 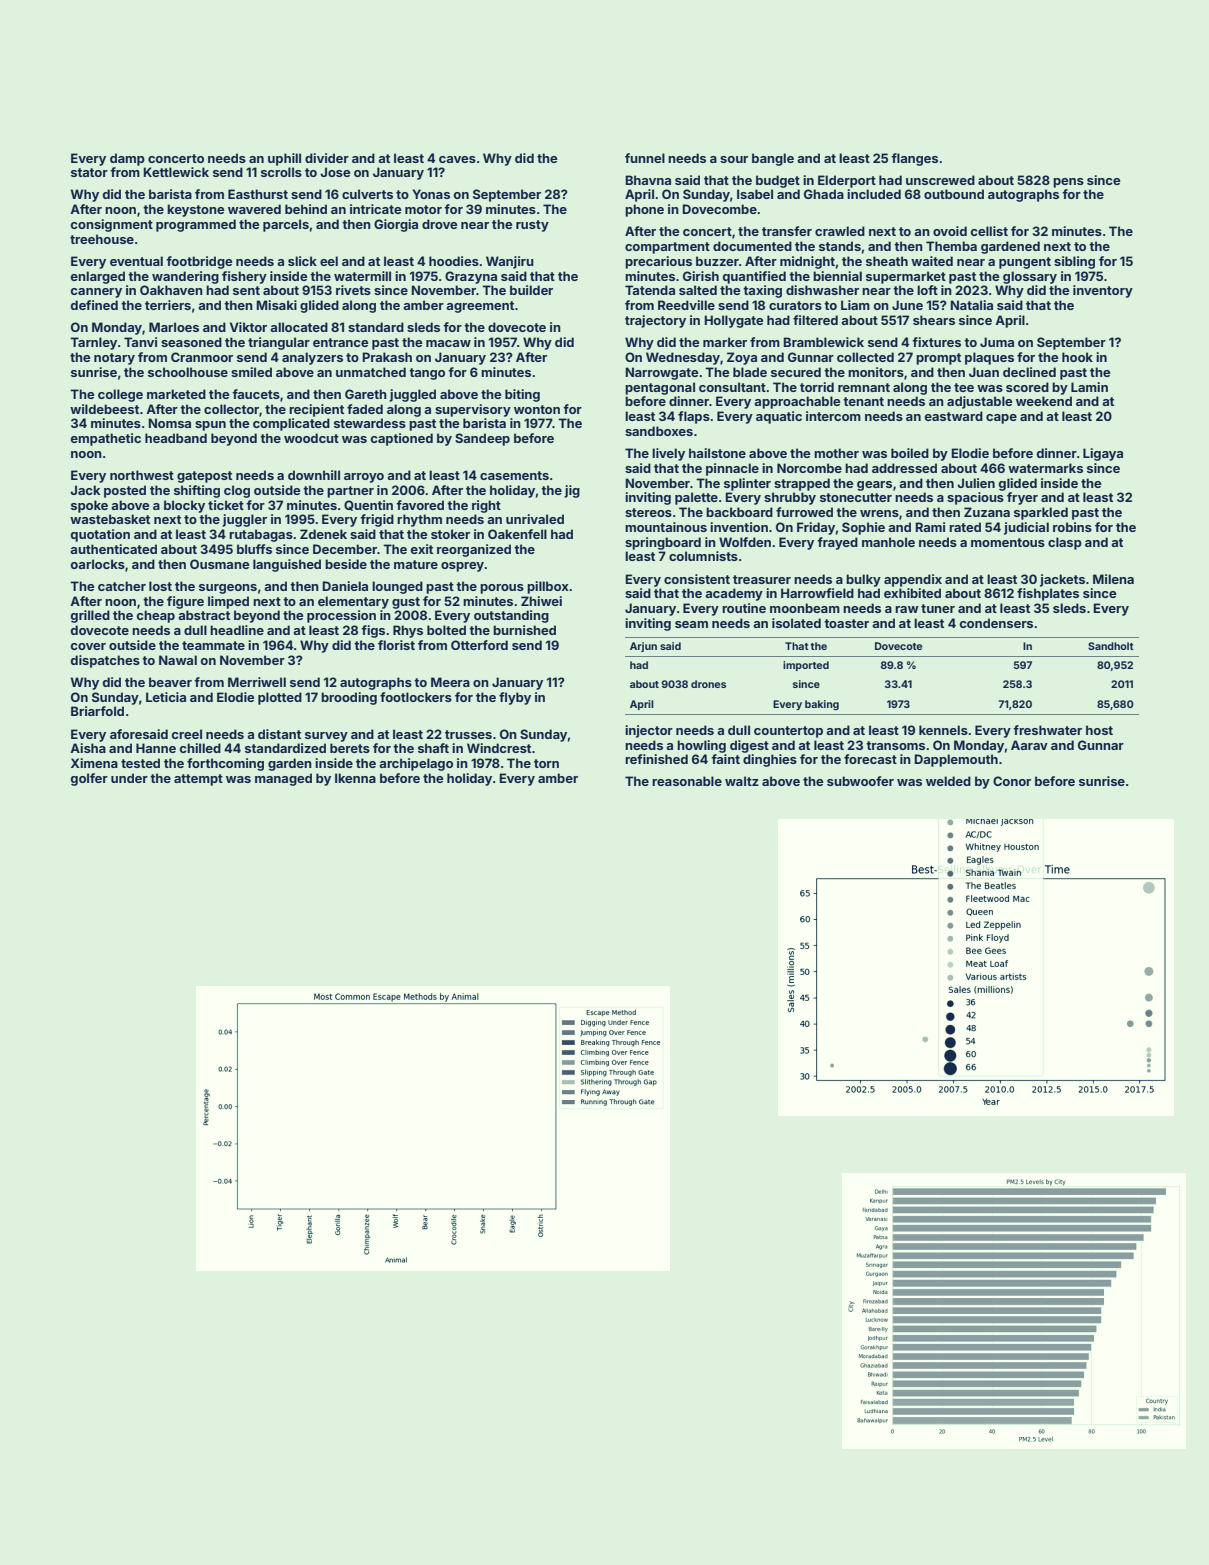 What do you see at coordinates (457, 159) in the screenshot?
I see `caves` at bounding box center [457, 159].
